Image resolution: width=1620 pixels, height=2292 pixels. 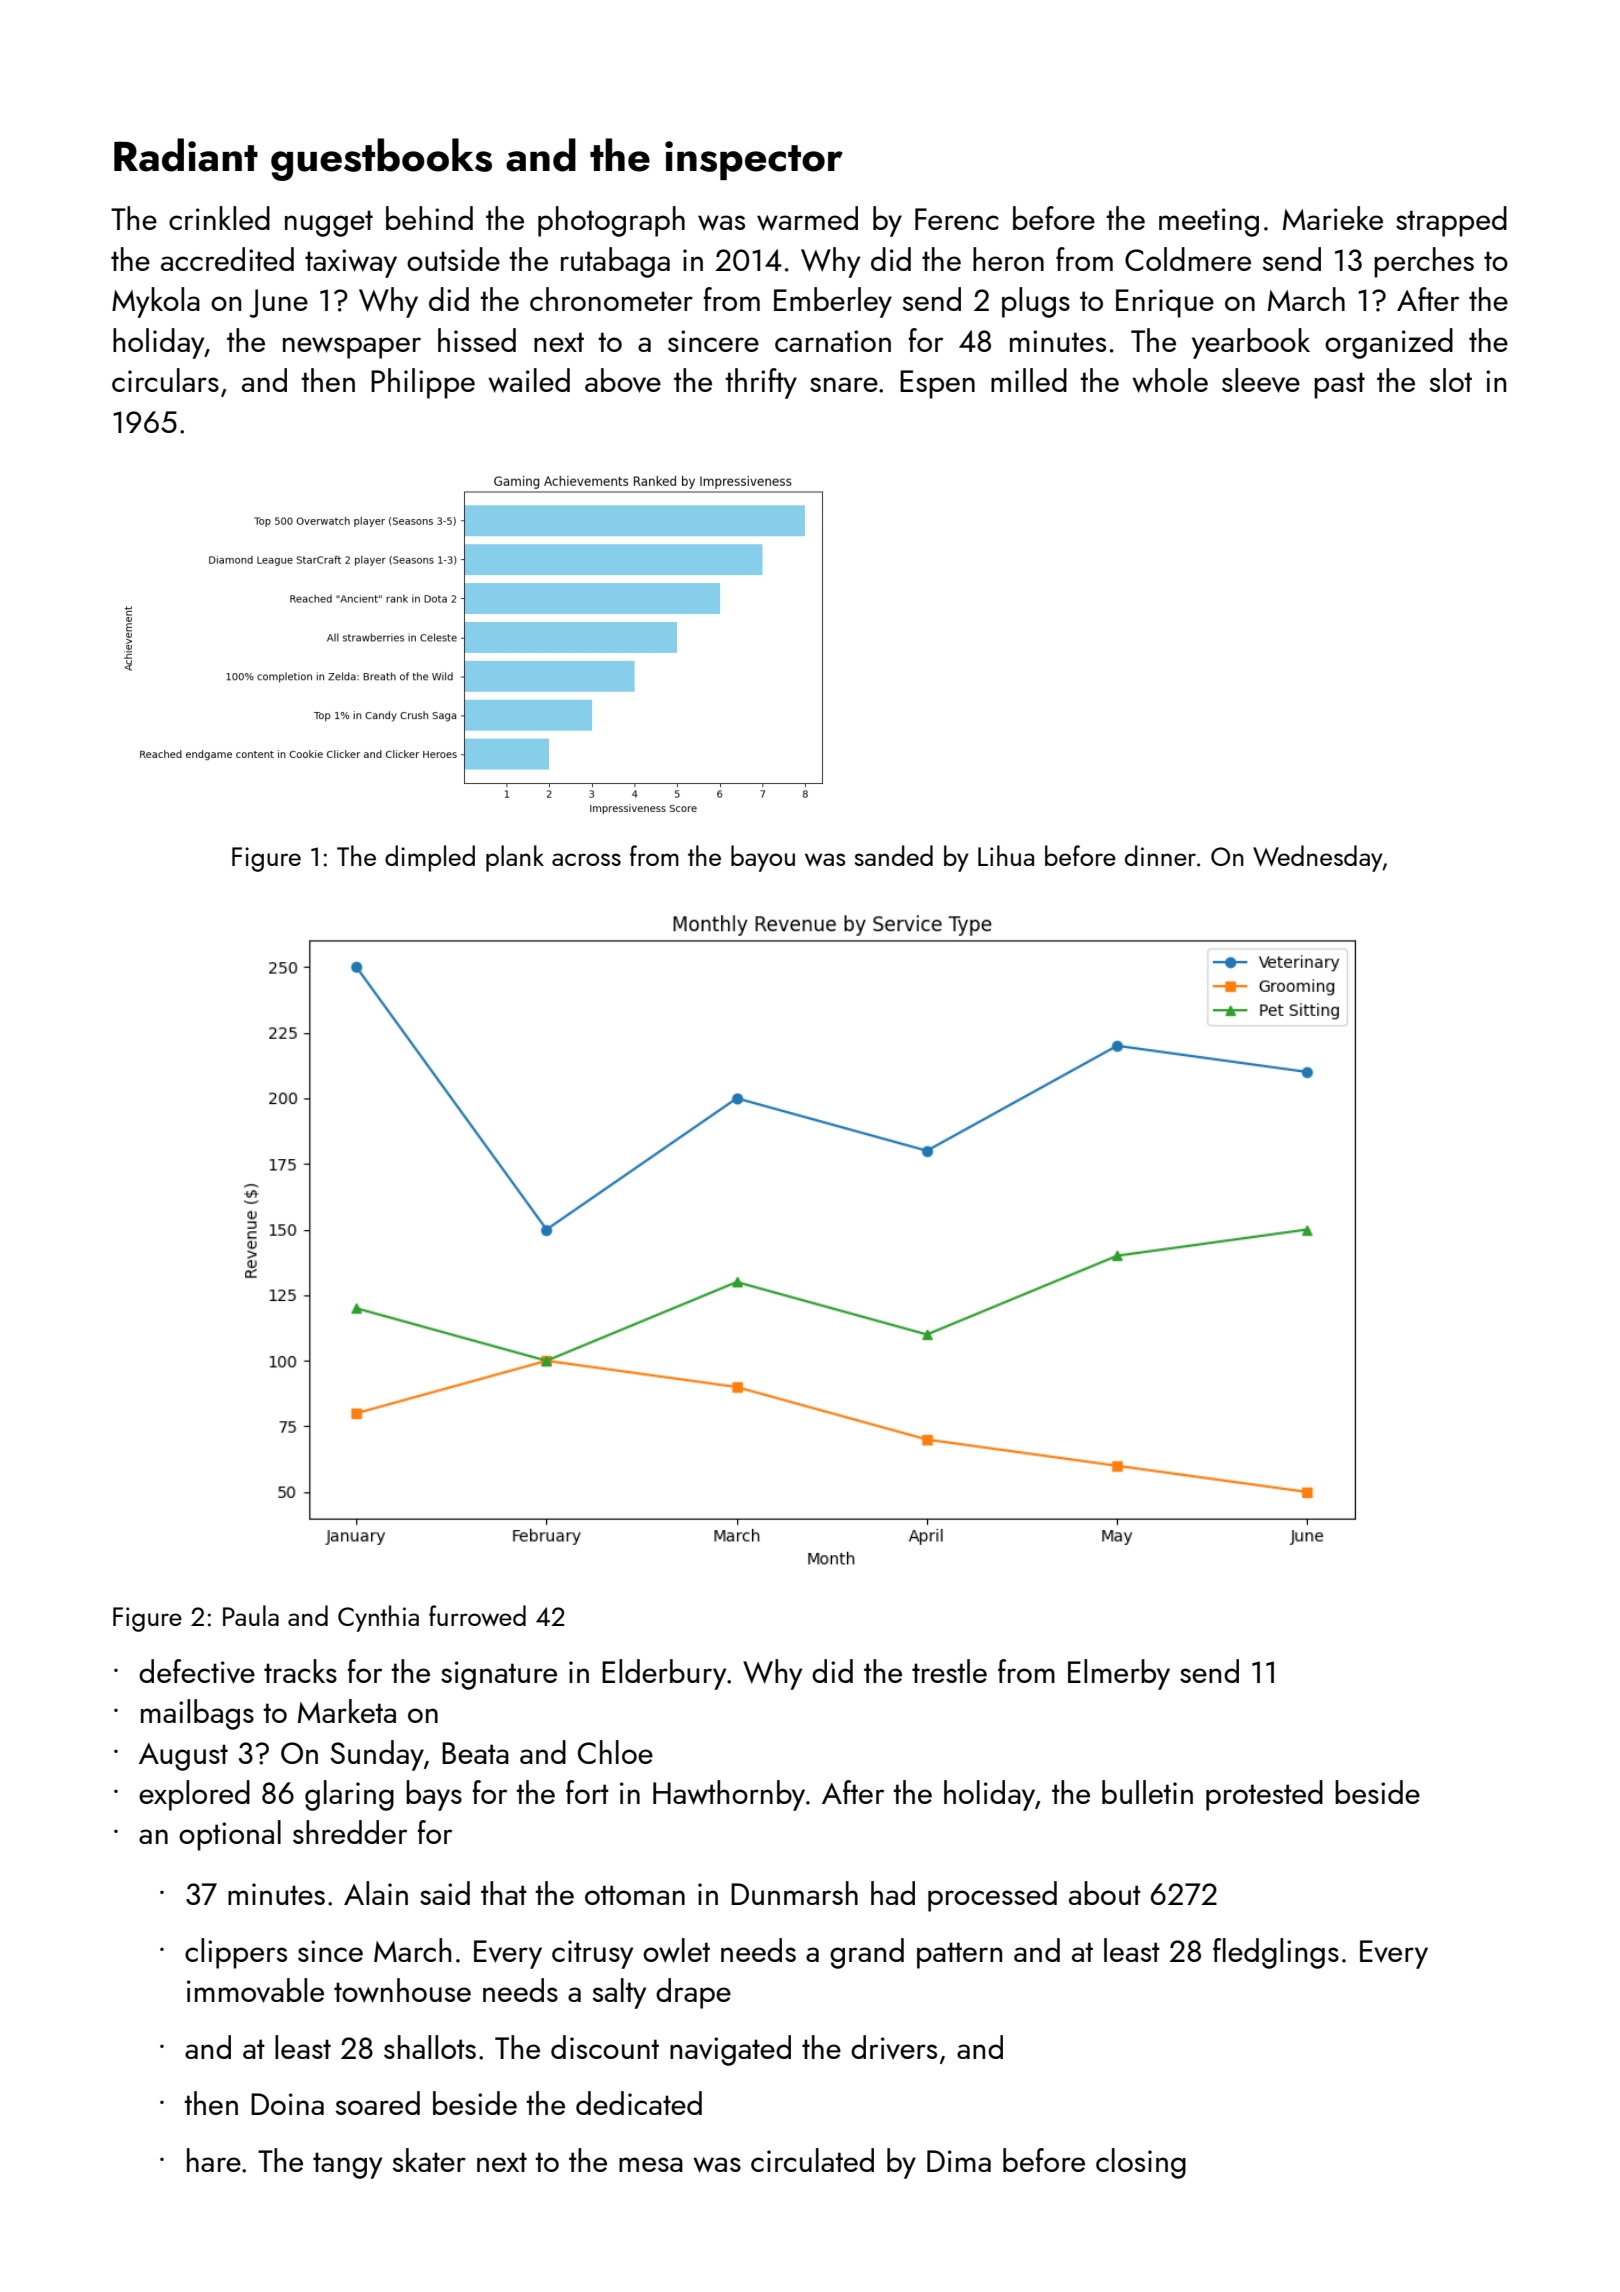 I want to click on past, so click(x=1339, y=385).
